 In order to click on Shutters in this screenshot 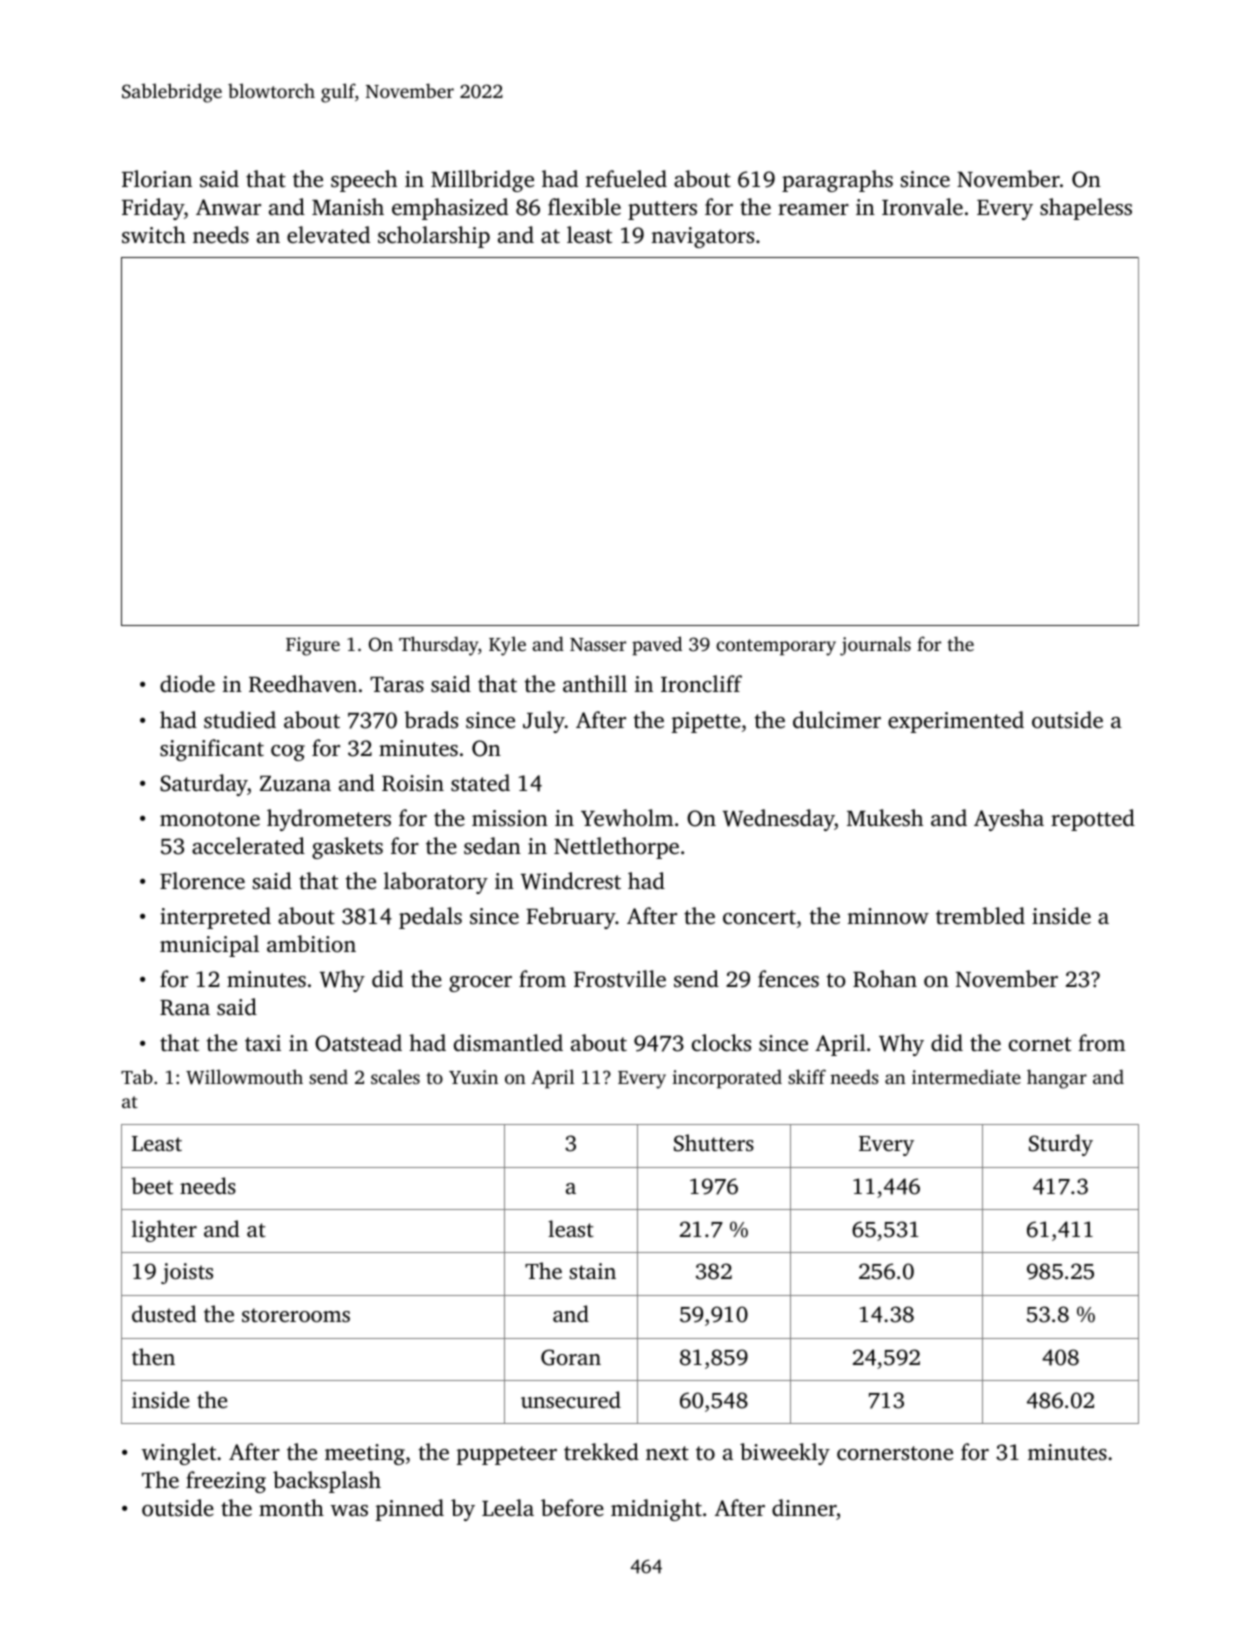, I will do `click(714, 1143)`.
